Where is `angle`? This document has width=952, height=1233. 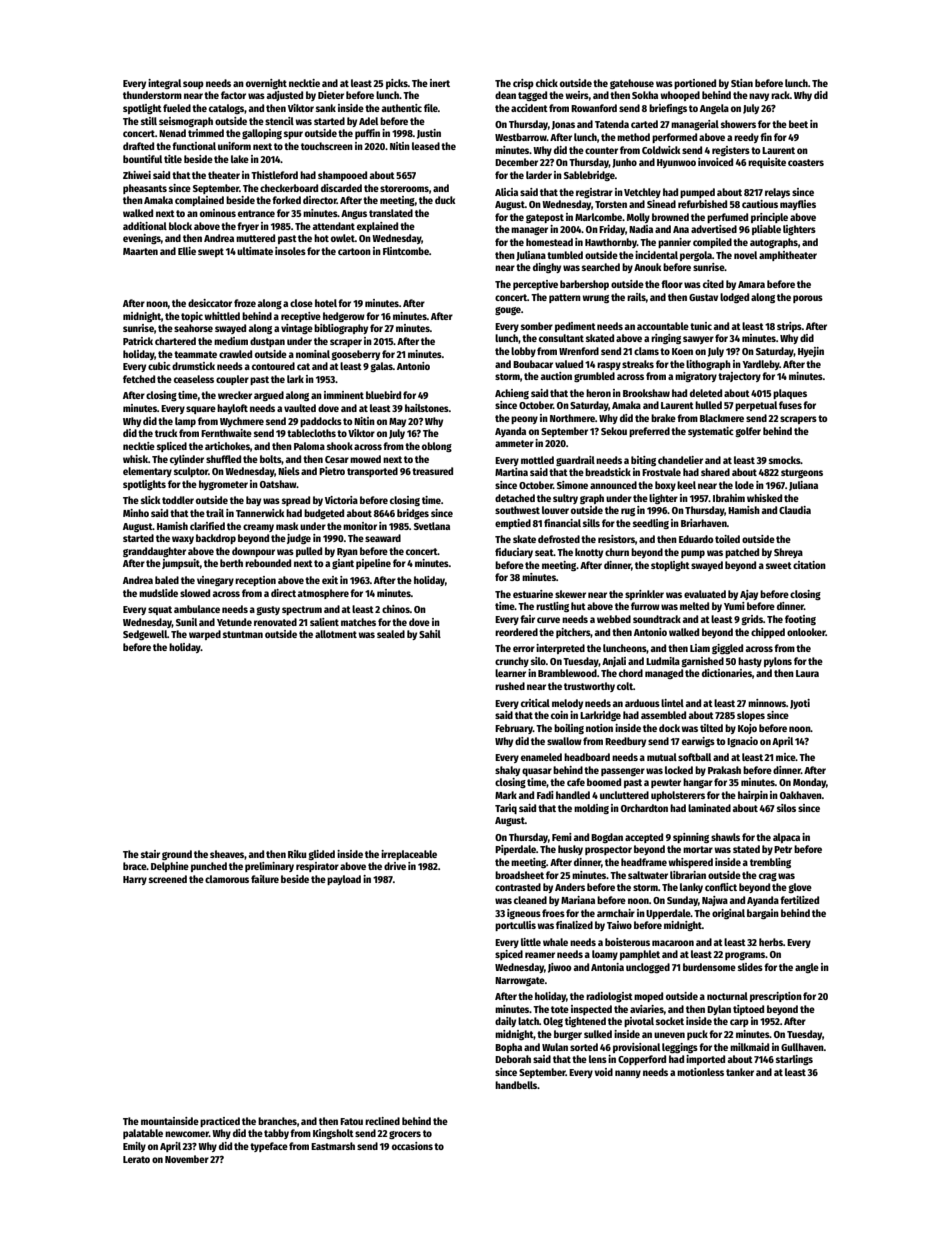
angle is located at coordinates (807, 968).
